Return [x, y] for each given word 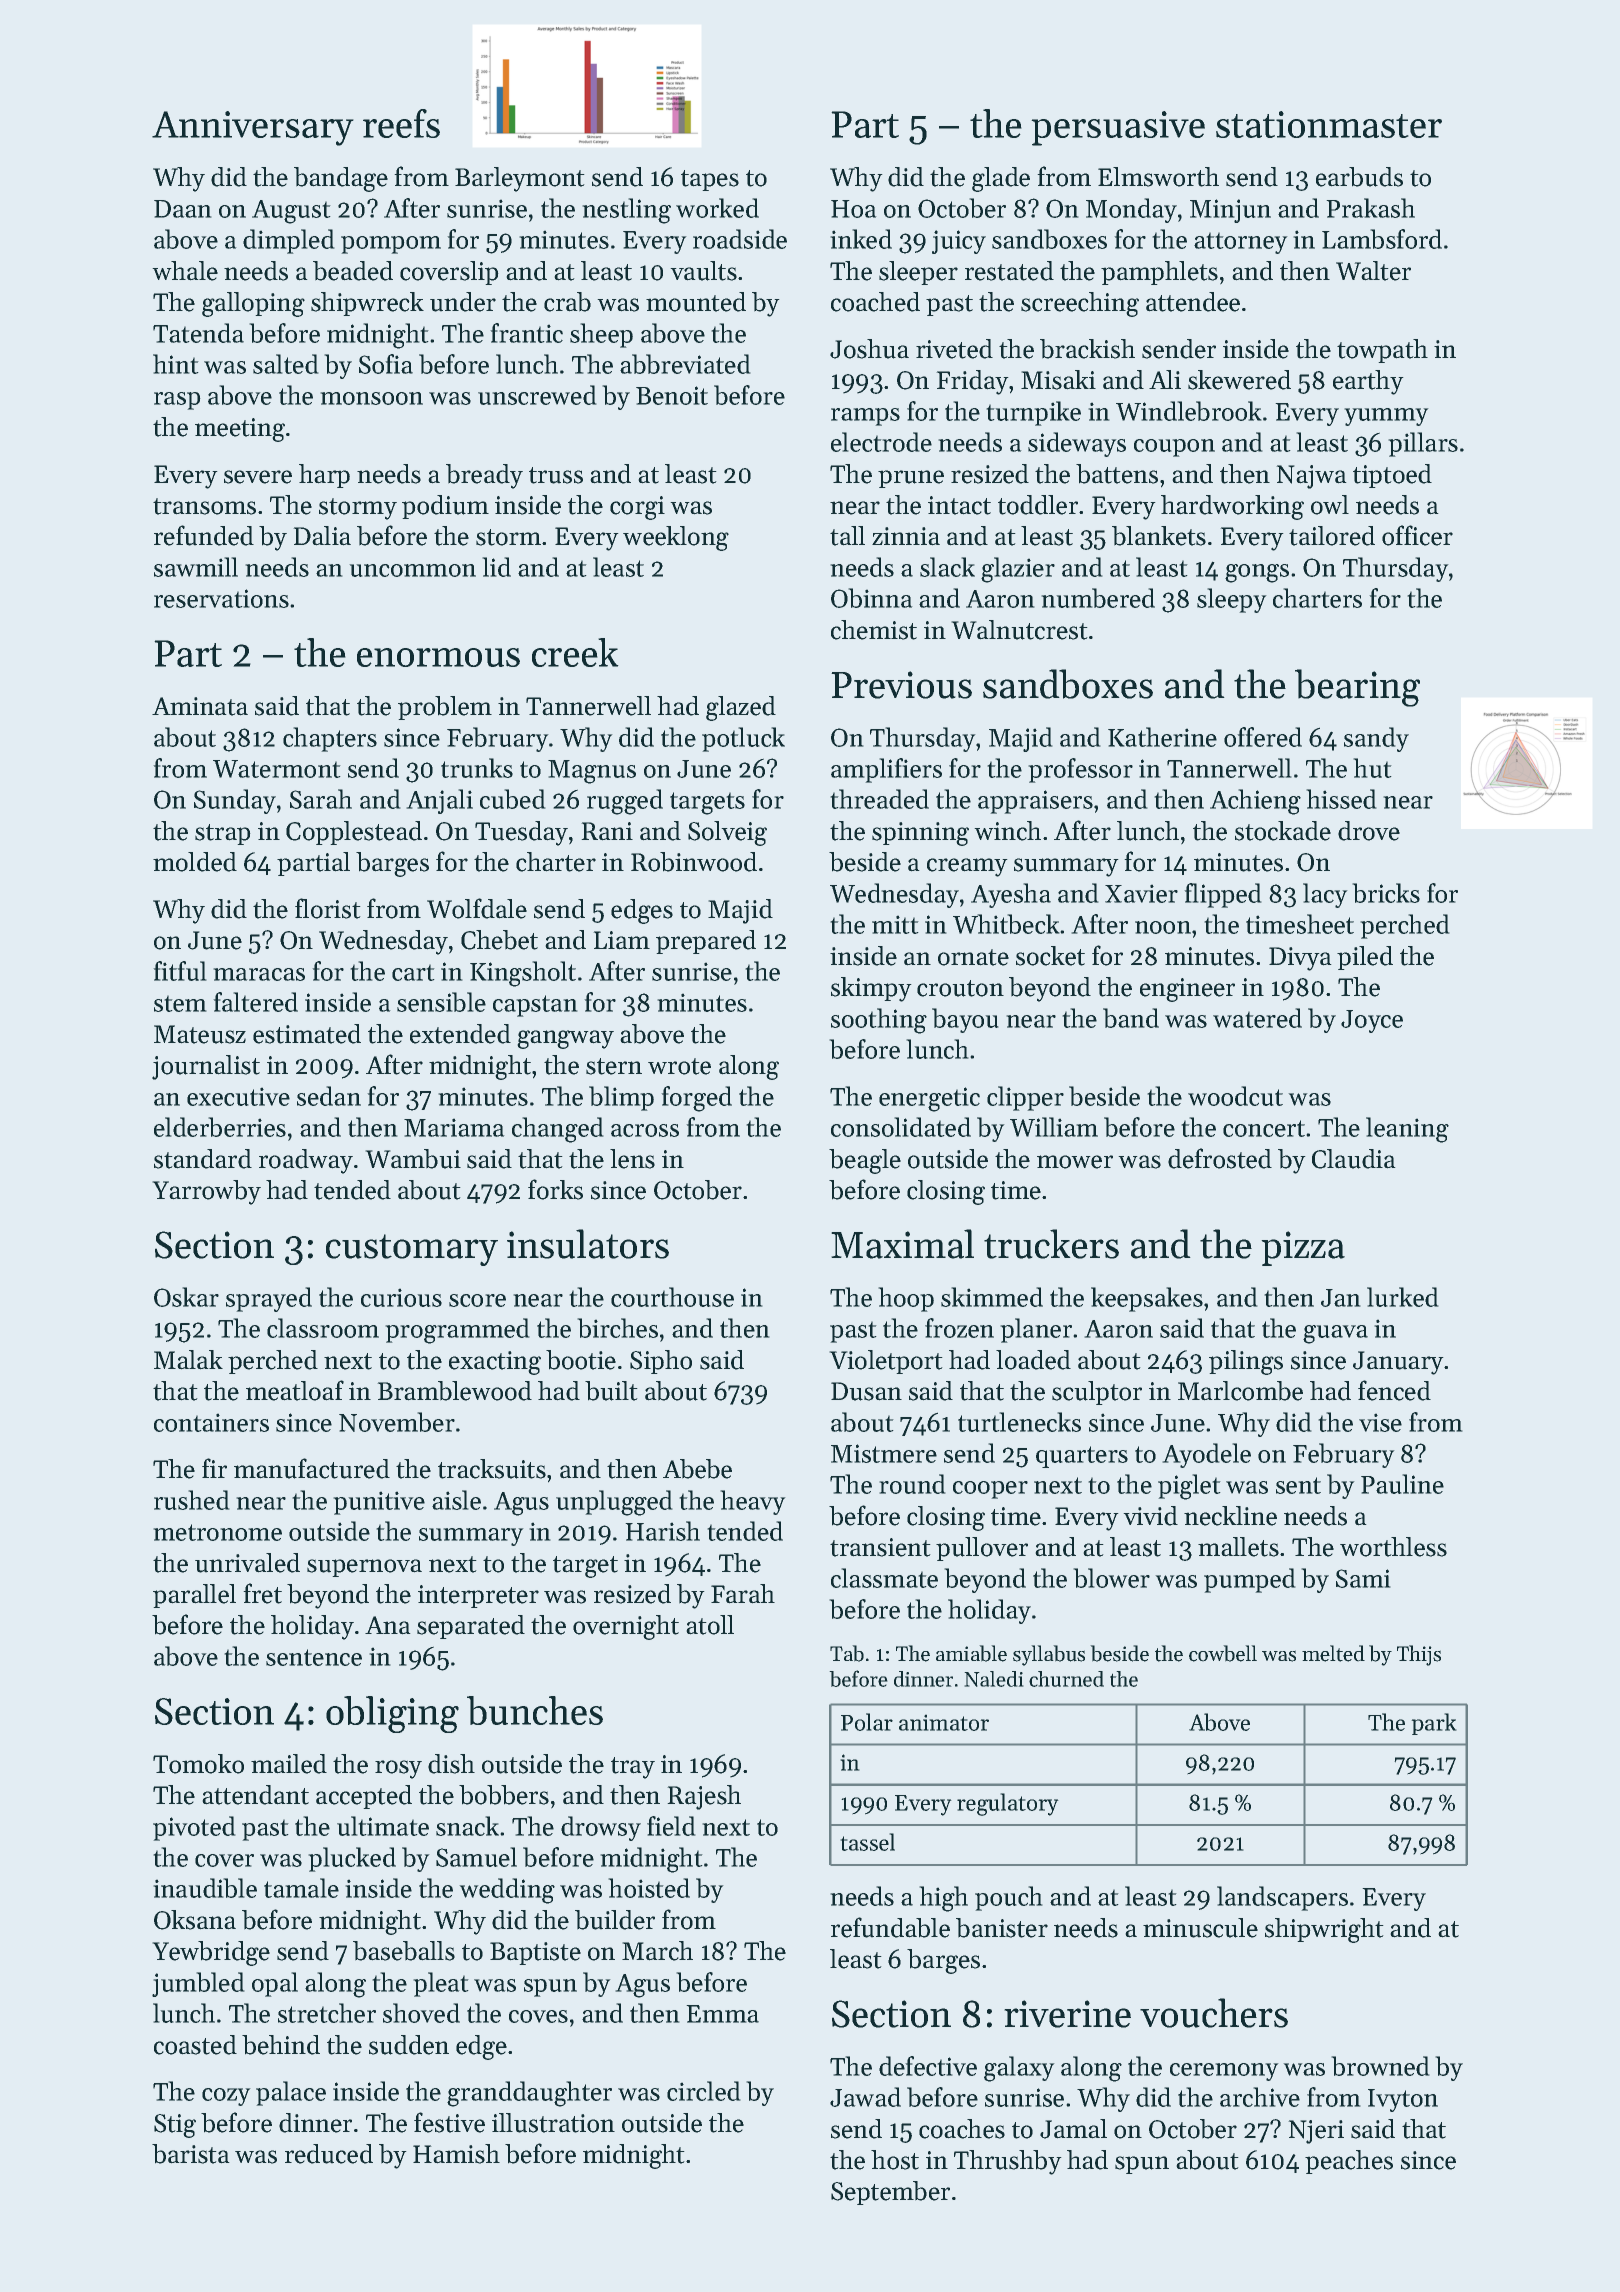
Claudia [1354, 1159]
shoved [421, 2013]
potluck [743, 739]
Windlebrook [1189, 411]
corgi [637, 508]
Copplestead [354, 833]
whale [185, 271]
